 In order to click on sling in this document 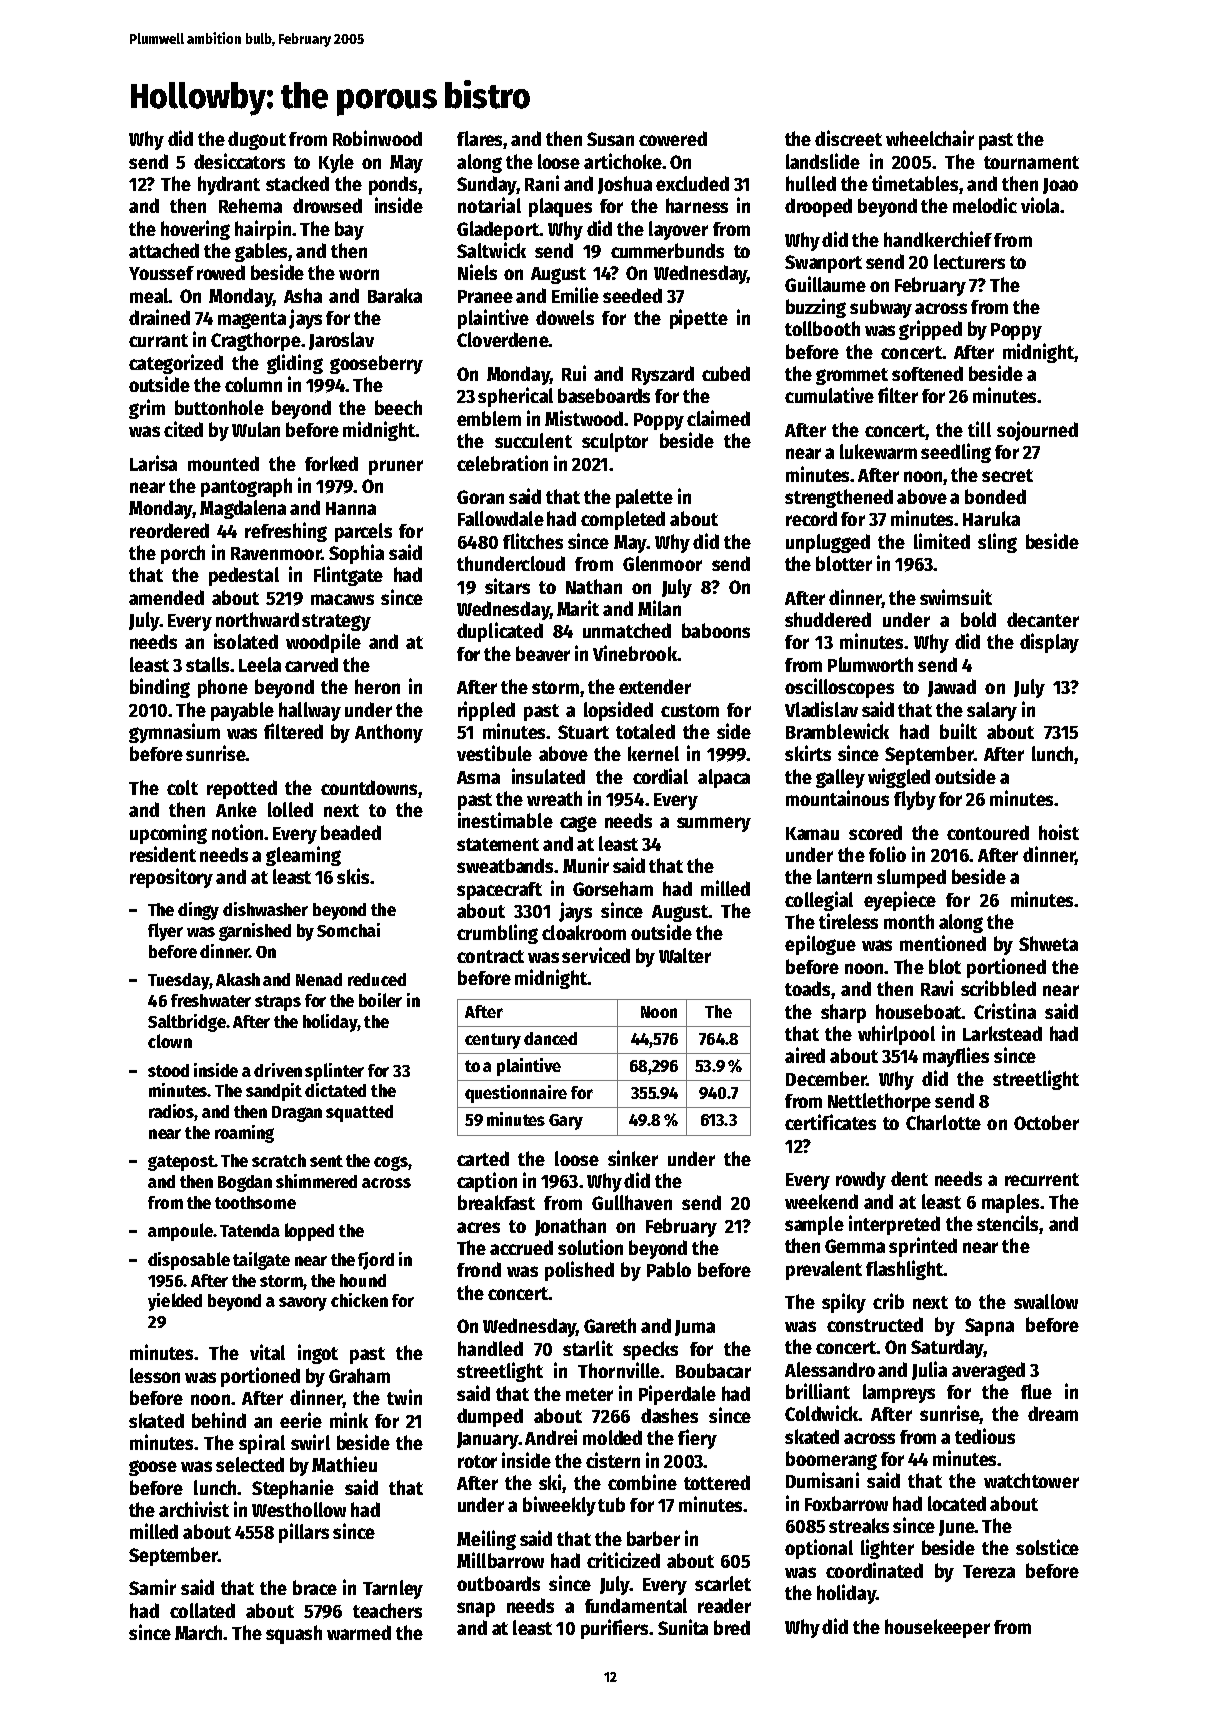, I will do `click(997, 543)`.
